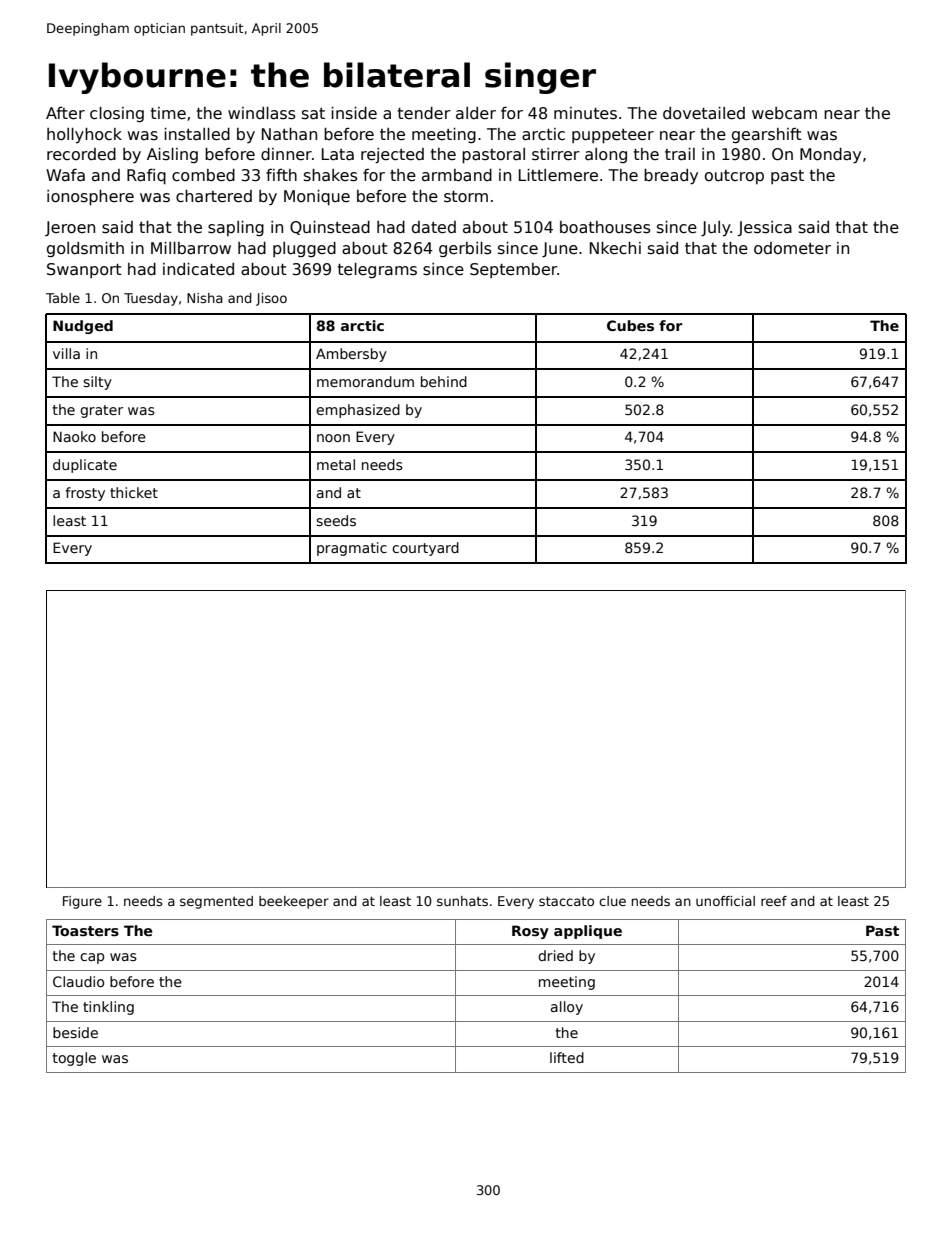 The height and width of the page is (1233, 952). Describe the element at coordinates (774, 901) in the page. I see `reef` at that location.
